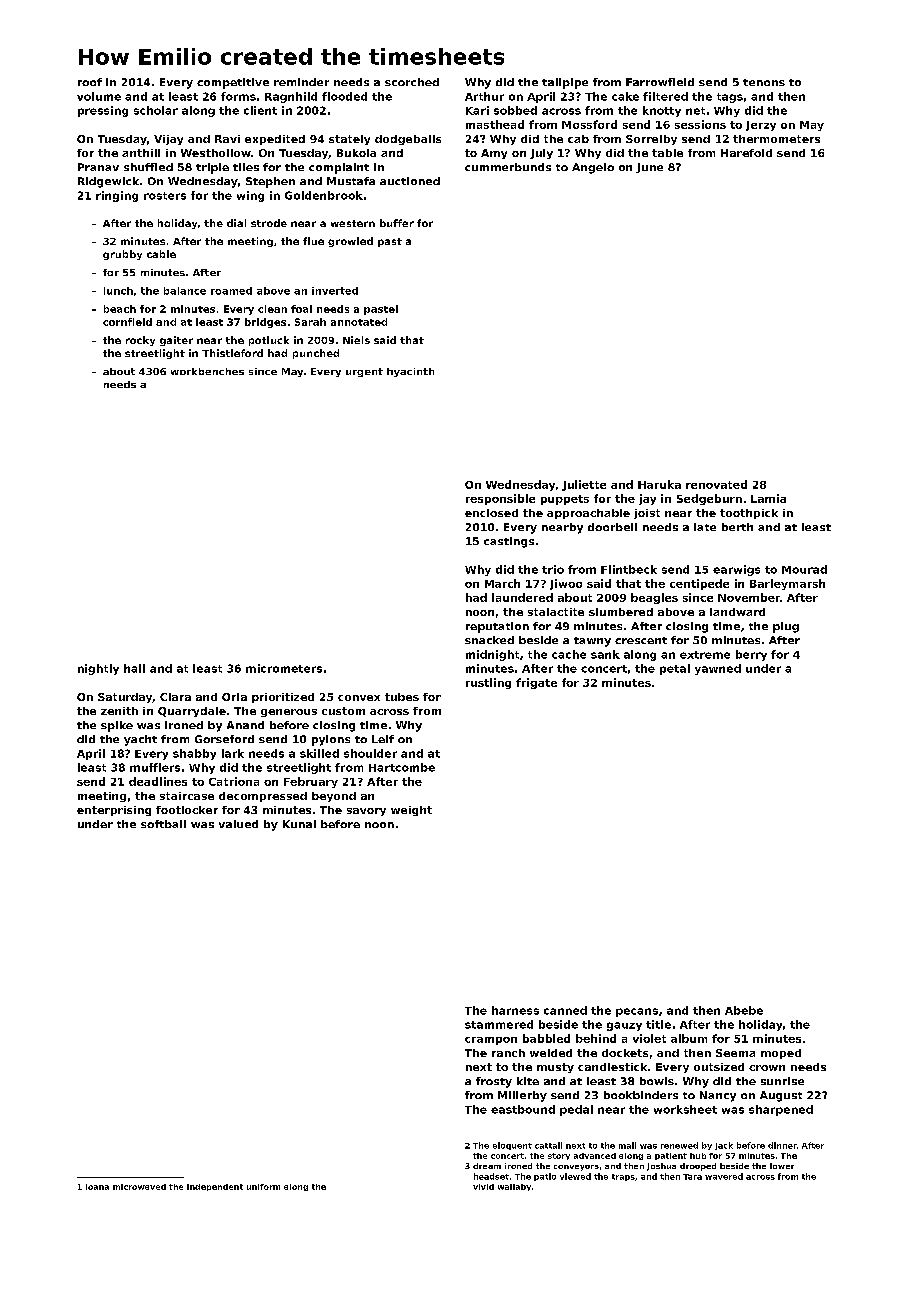 The image size is (908, 1316). I want to click on inverted, so click(335, 291).
